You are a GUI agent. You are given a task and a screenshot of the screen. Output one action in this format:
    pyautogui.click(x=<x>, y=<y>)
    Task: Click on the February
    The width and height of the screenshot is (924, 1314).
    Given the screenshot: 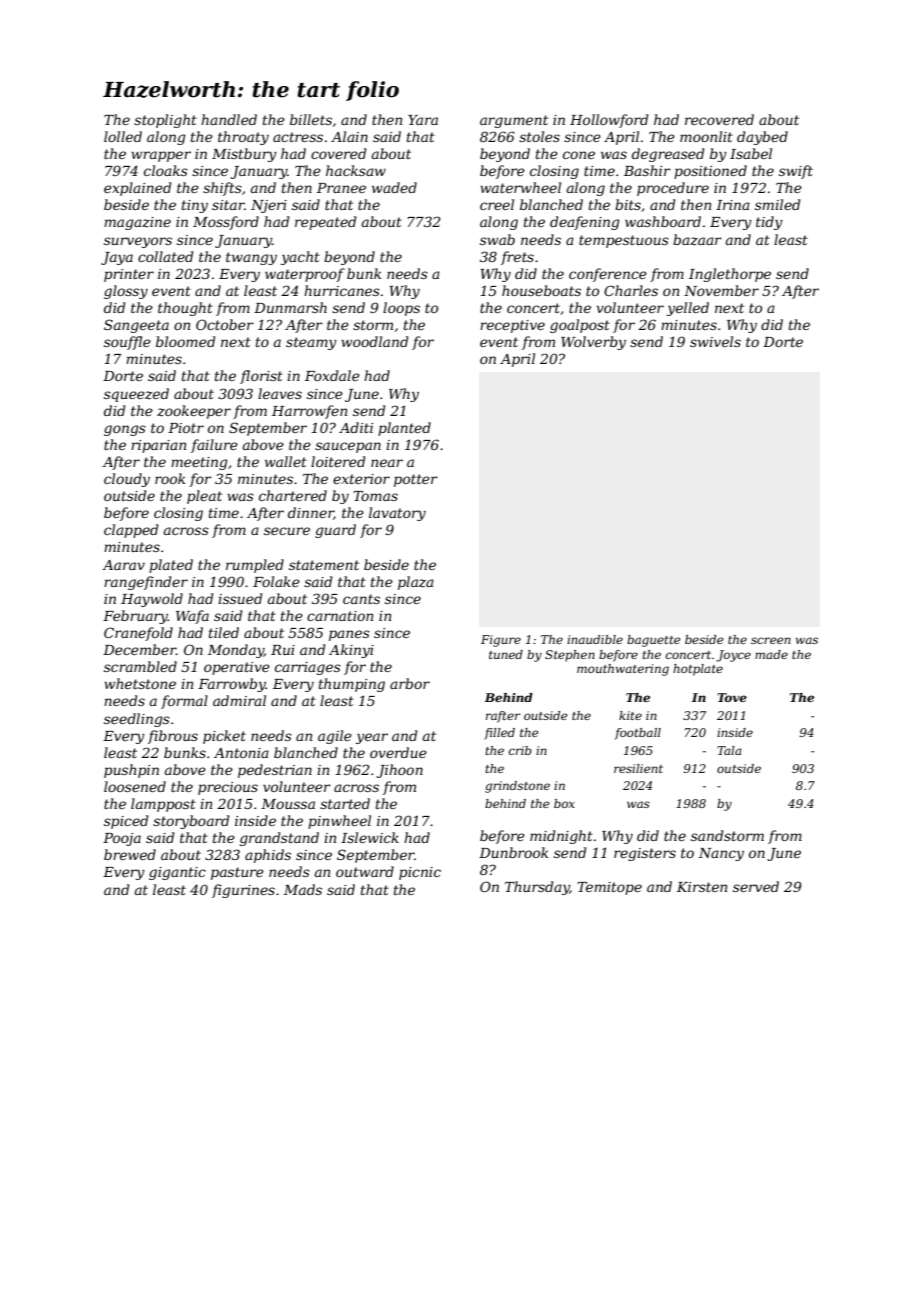 What is the action you would take?
    pyautogui.click(x=135, y=617)
